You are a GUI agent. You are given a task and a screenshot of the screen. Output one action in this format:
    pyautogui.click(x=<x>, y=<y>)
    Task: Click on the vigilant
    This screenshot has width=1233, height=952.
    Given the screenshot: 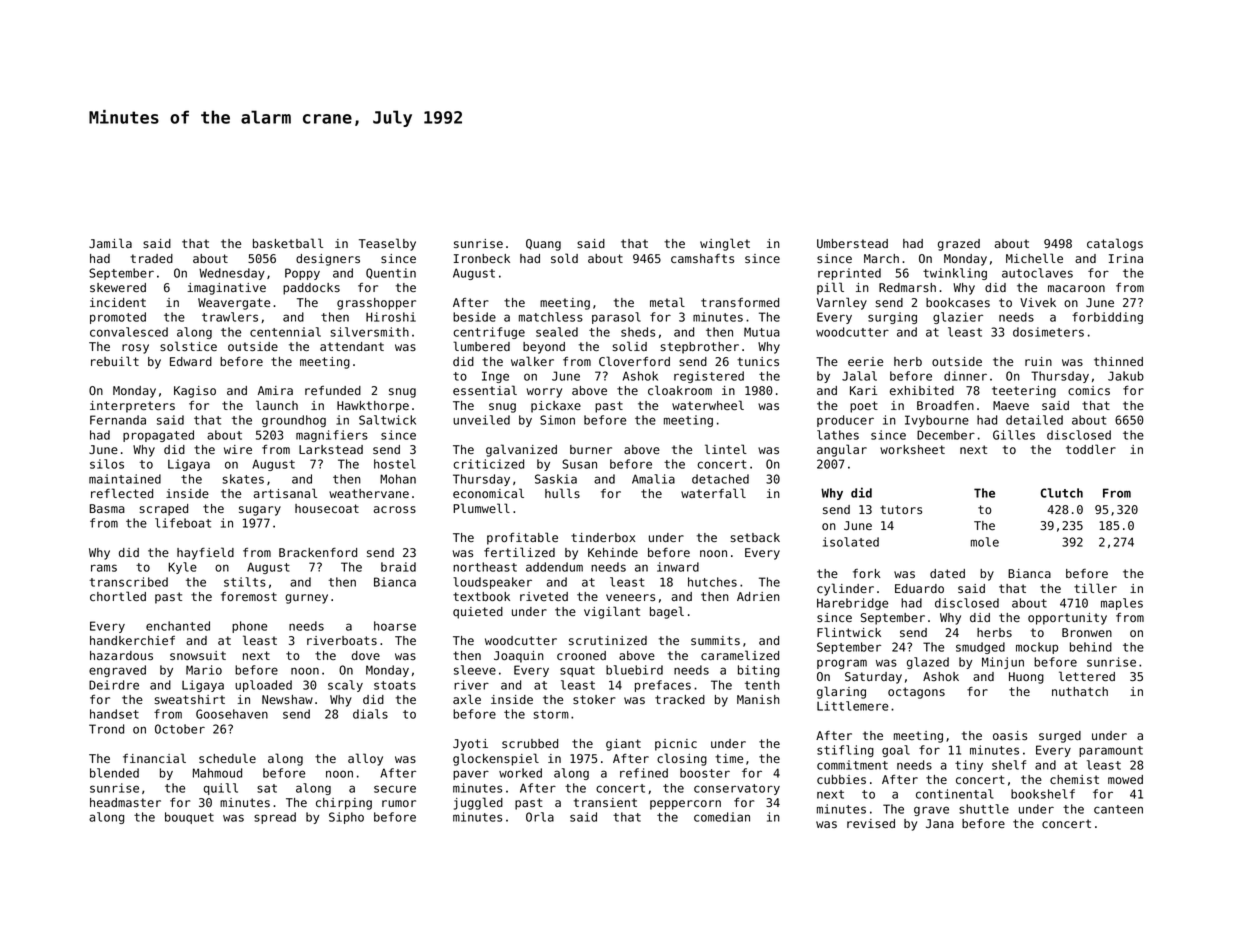 What is the action you would take?
    pyautogui.click(x=612, y=612)
